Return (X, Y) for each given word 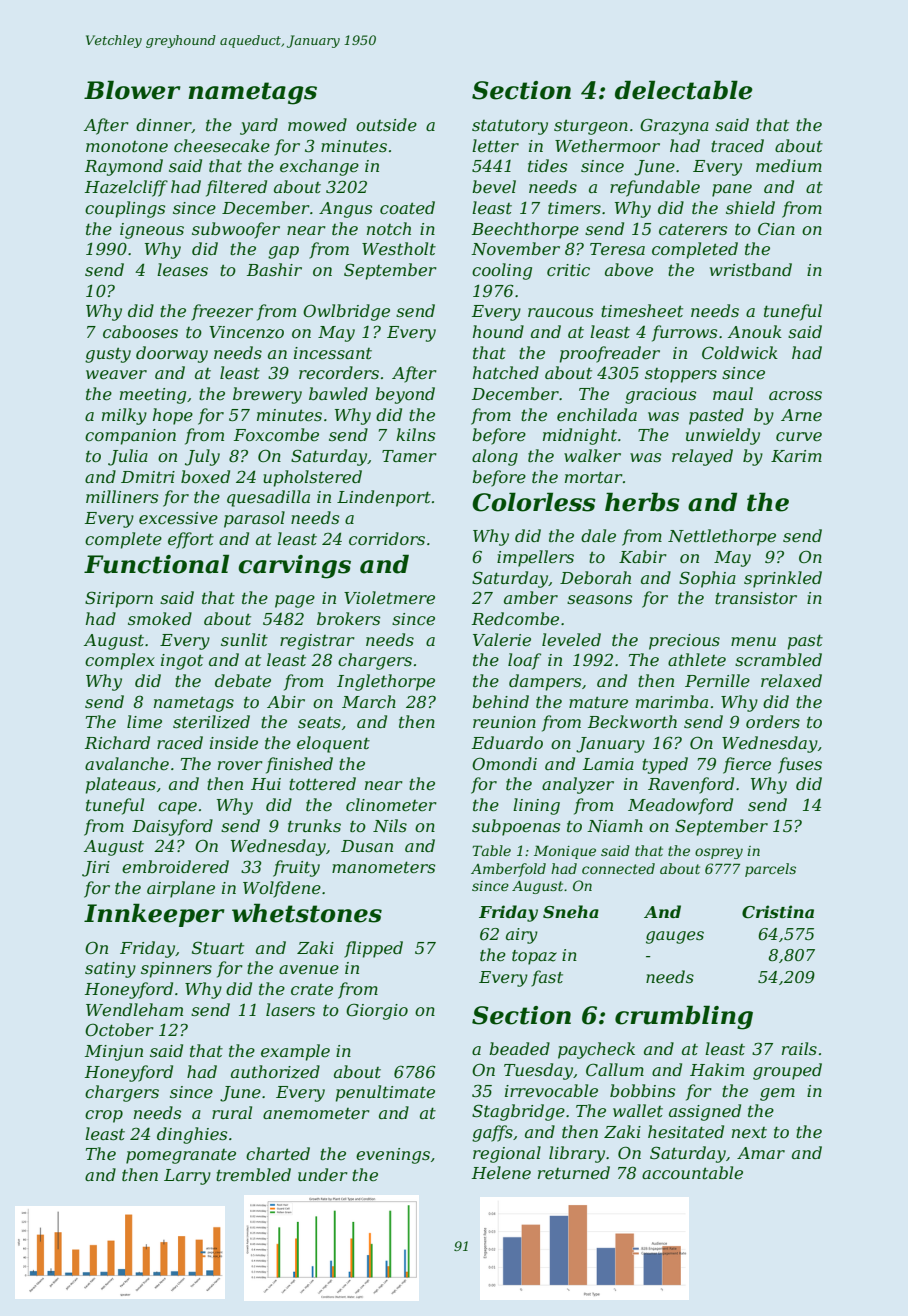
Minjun (114, 1053)
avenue (309, 969)
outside (386, 124)
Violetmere (389, 597)
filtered (236, 188)
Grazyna (674, 126)
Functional (156, 564)
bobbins (642, 1090)
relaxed (791, 680)
